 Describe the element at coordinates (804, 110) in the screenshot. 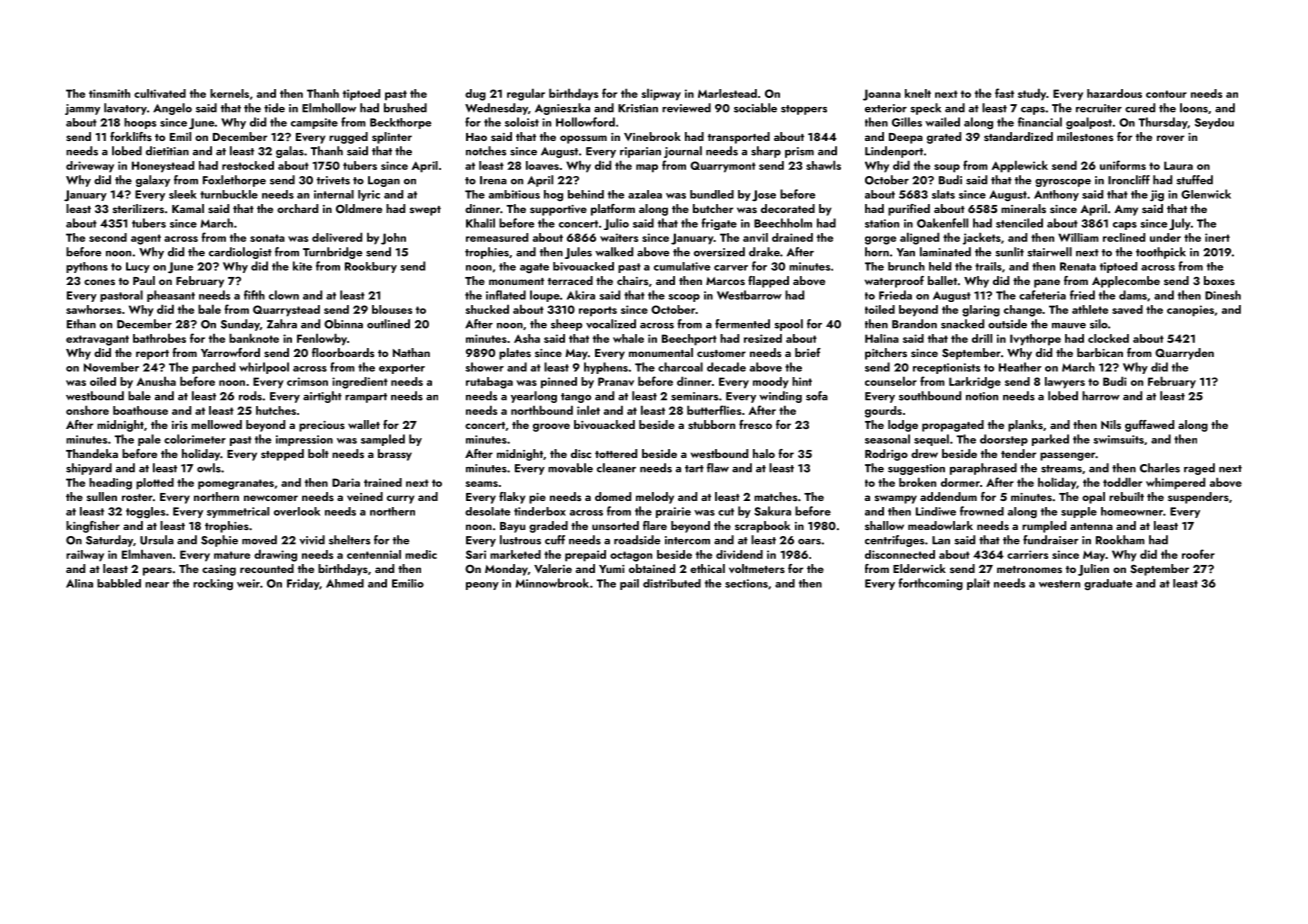

I see `stoppers` at that location.
